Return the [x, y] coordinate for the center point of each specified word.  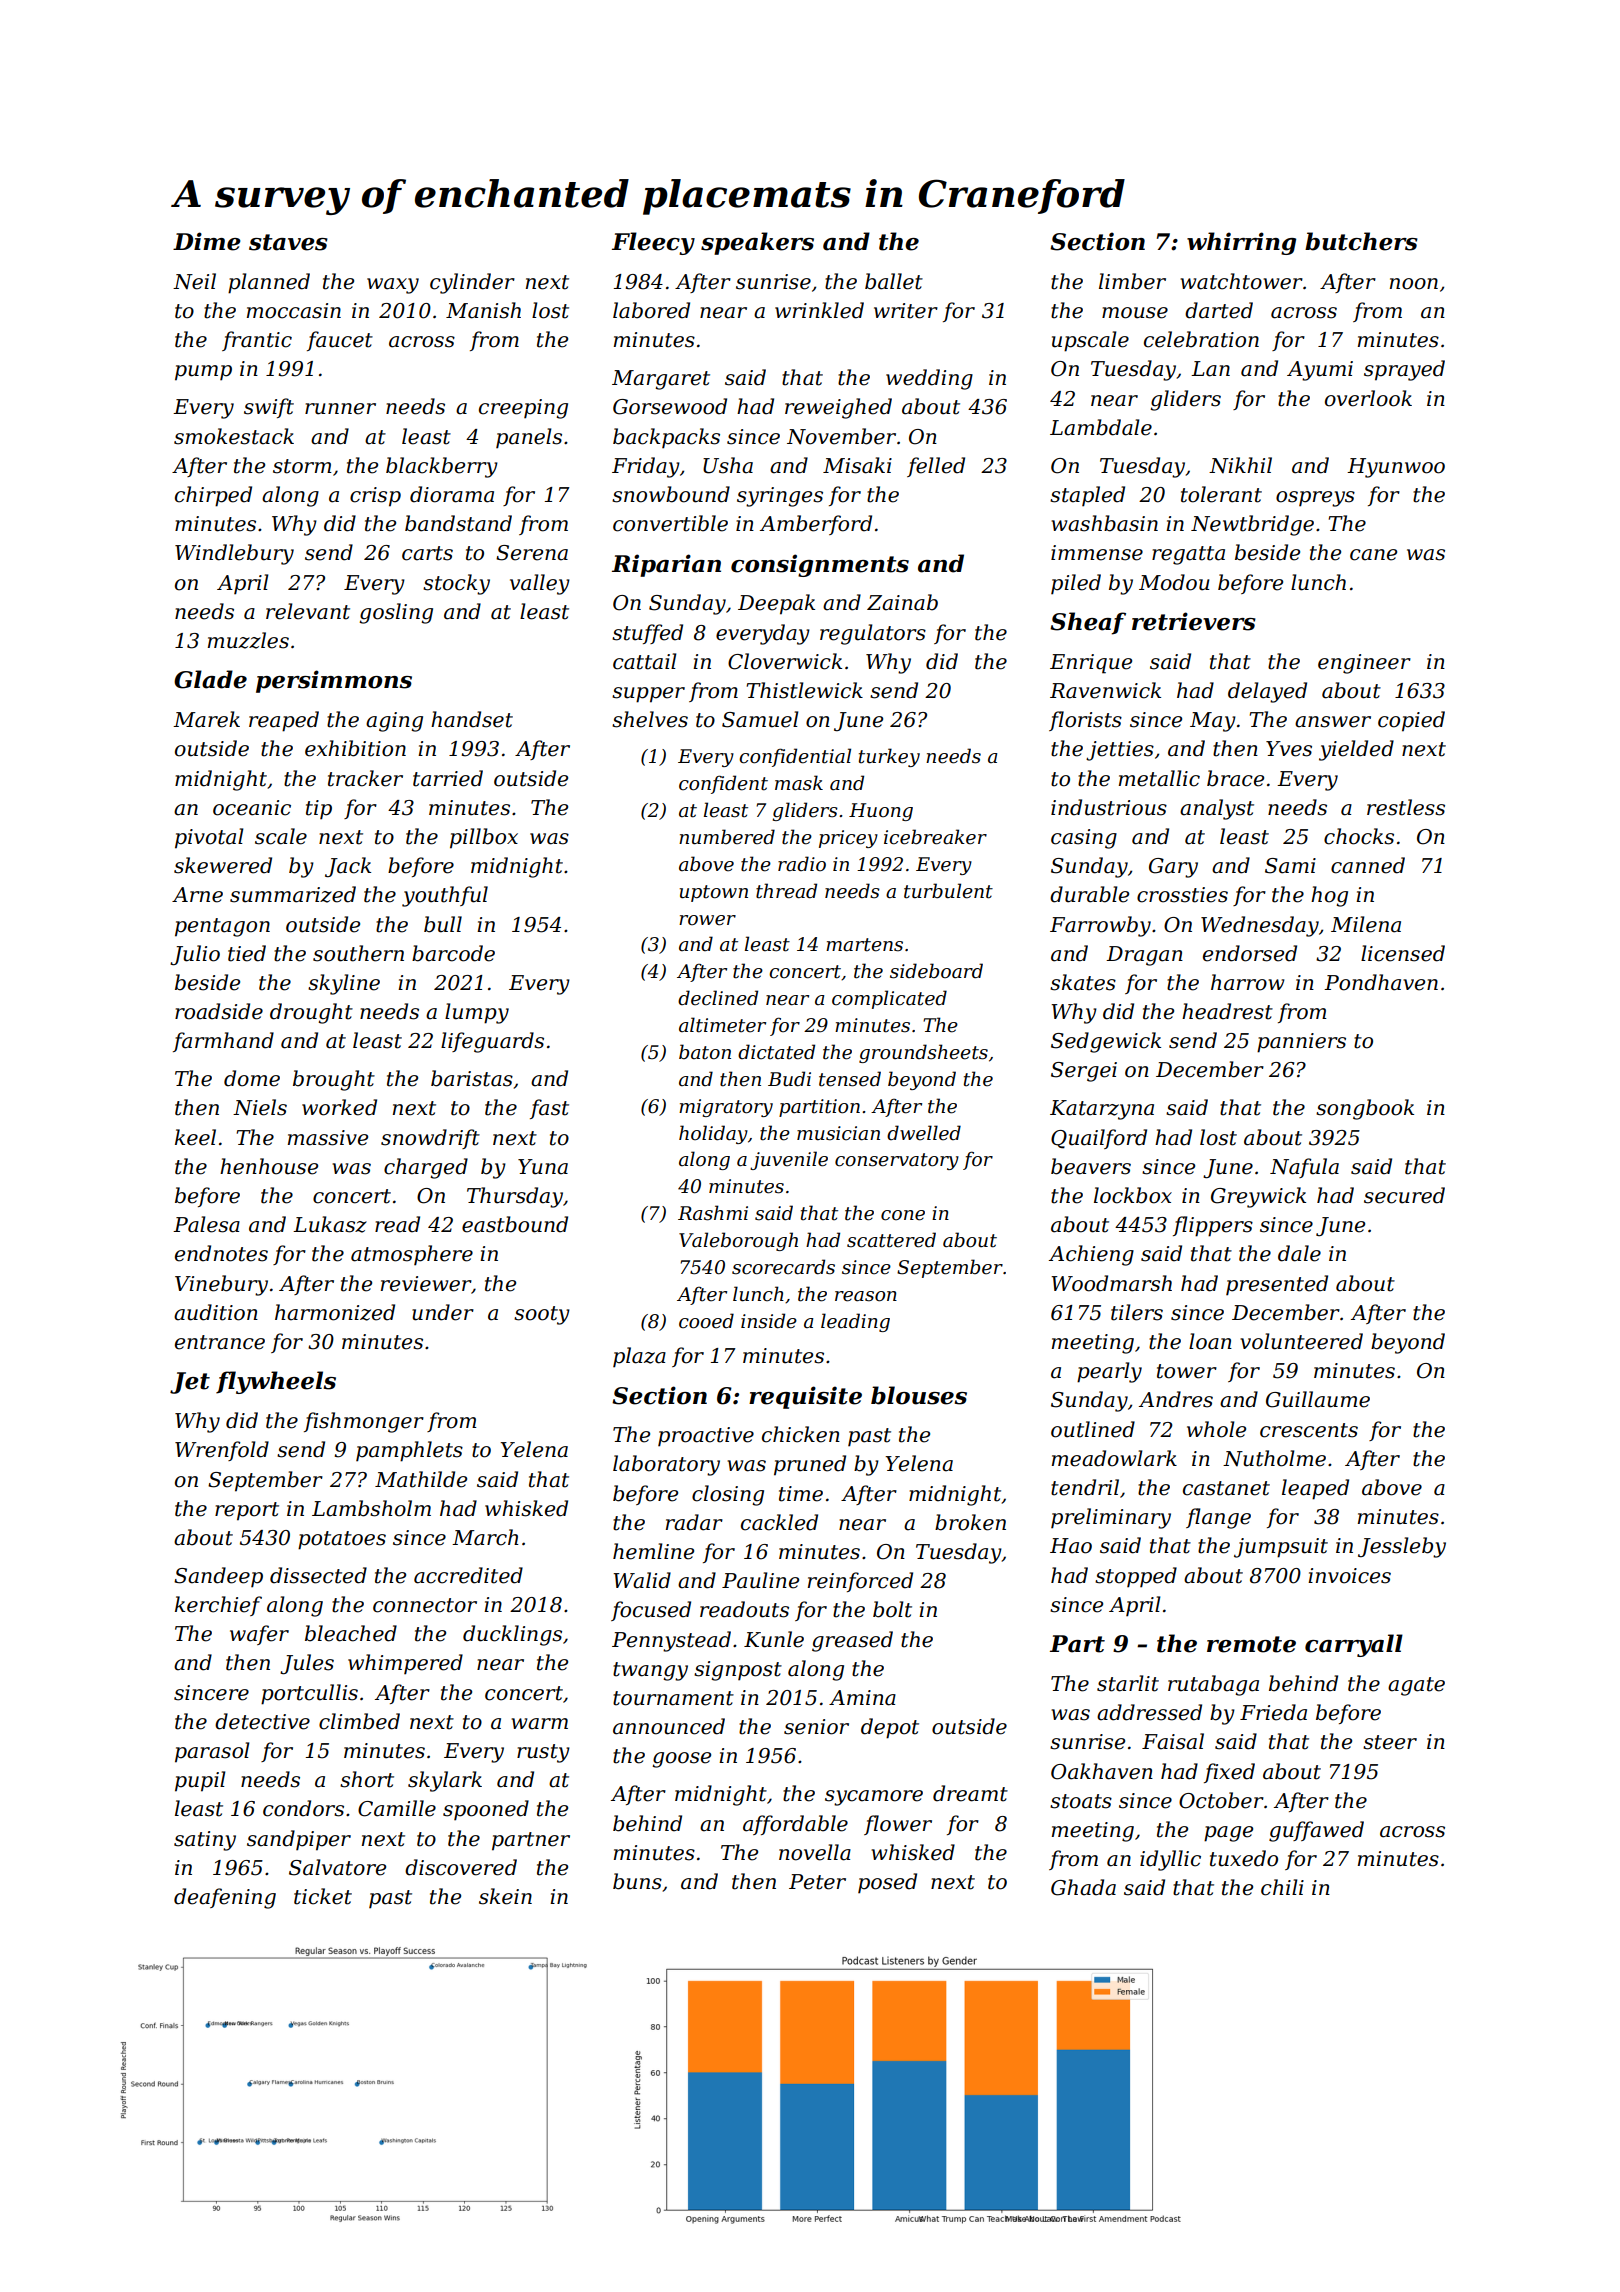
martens [864, 945]
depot [890, 1728]
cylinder [472, 283]
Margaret [661, 380]
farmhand [223, 1042]
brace [1235, 778]
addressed [1149, 1712]
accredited [468, 1575]
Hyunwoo [1396, 468]
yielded [1356, 750]
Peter [817, 1882]
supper [648, 695]
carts [427, 553]
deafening [225, 1898]
